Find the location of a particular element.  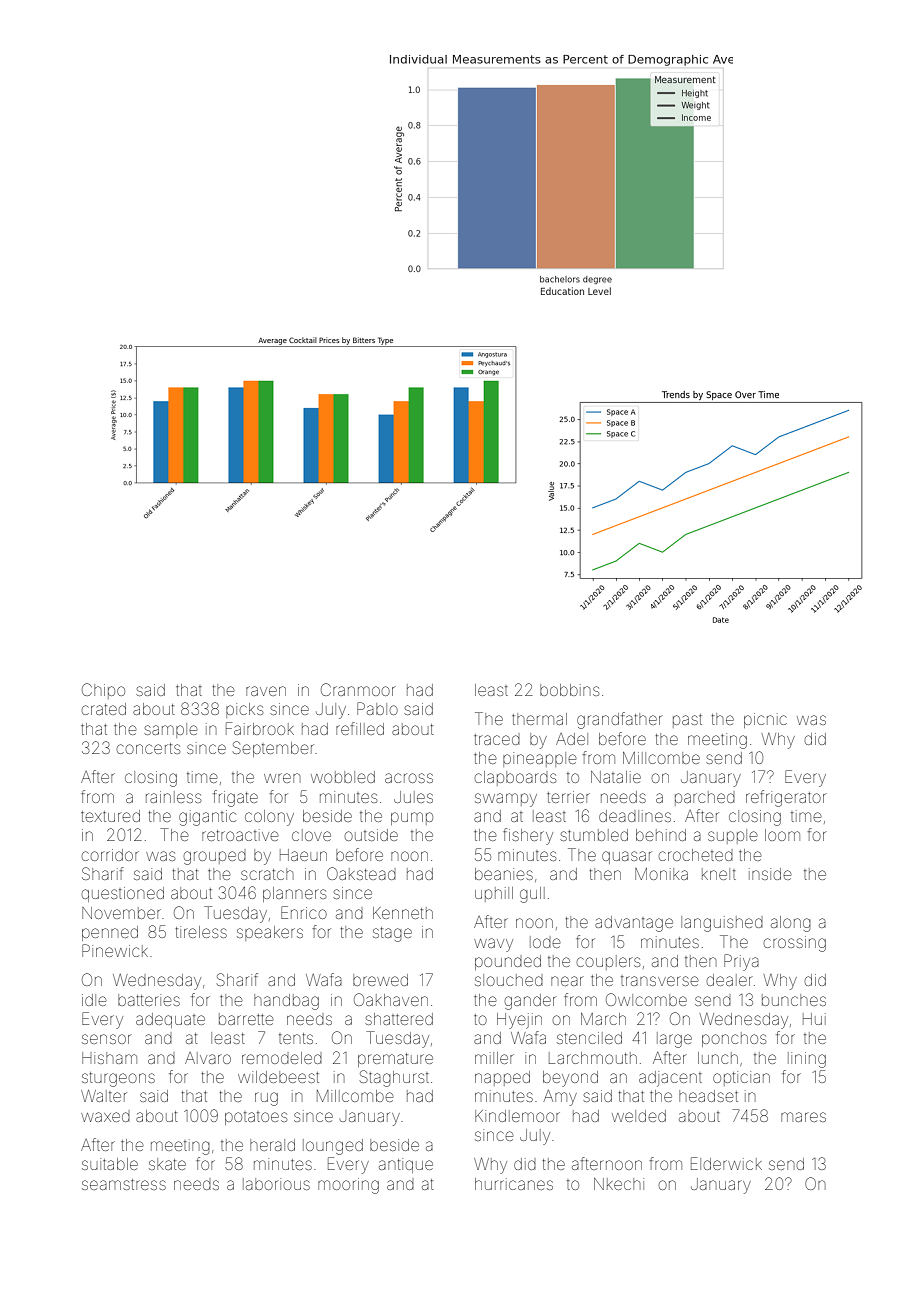

gigantic is located at coordinates (207, 818).
